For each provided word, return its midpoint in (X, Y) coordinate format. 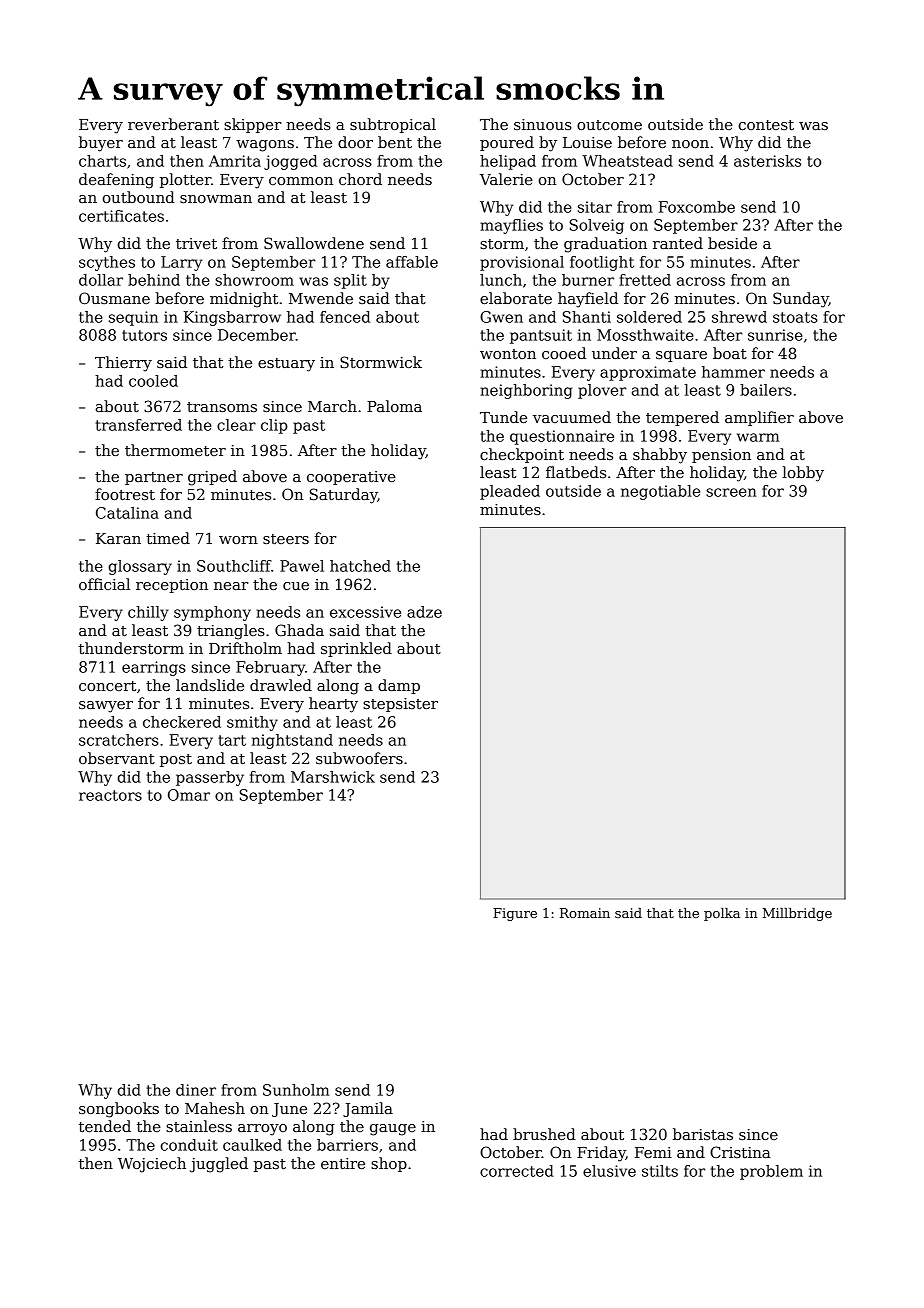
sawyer (106, 707)
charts (102, 161)
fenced (345, 317)
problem (771, 1172)
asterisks (767, 161)
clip (274, 426)
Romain (585, 913)
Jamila (368, 1109)
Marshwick (333, 777)
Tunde (503, 417)
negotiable (660, 492)
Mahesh (215, 1108)
